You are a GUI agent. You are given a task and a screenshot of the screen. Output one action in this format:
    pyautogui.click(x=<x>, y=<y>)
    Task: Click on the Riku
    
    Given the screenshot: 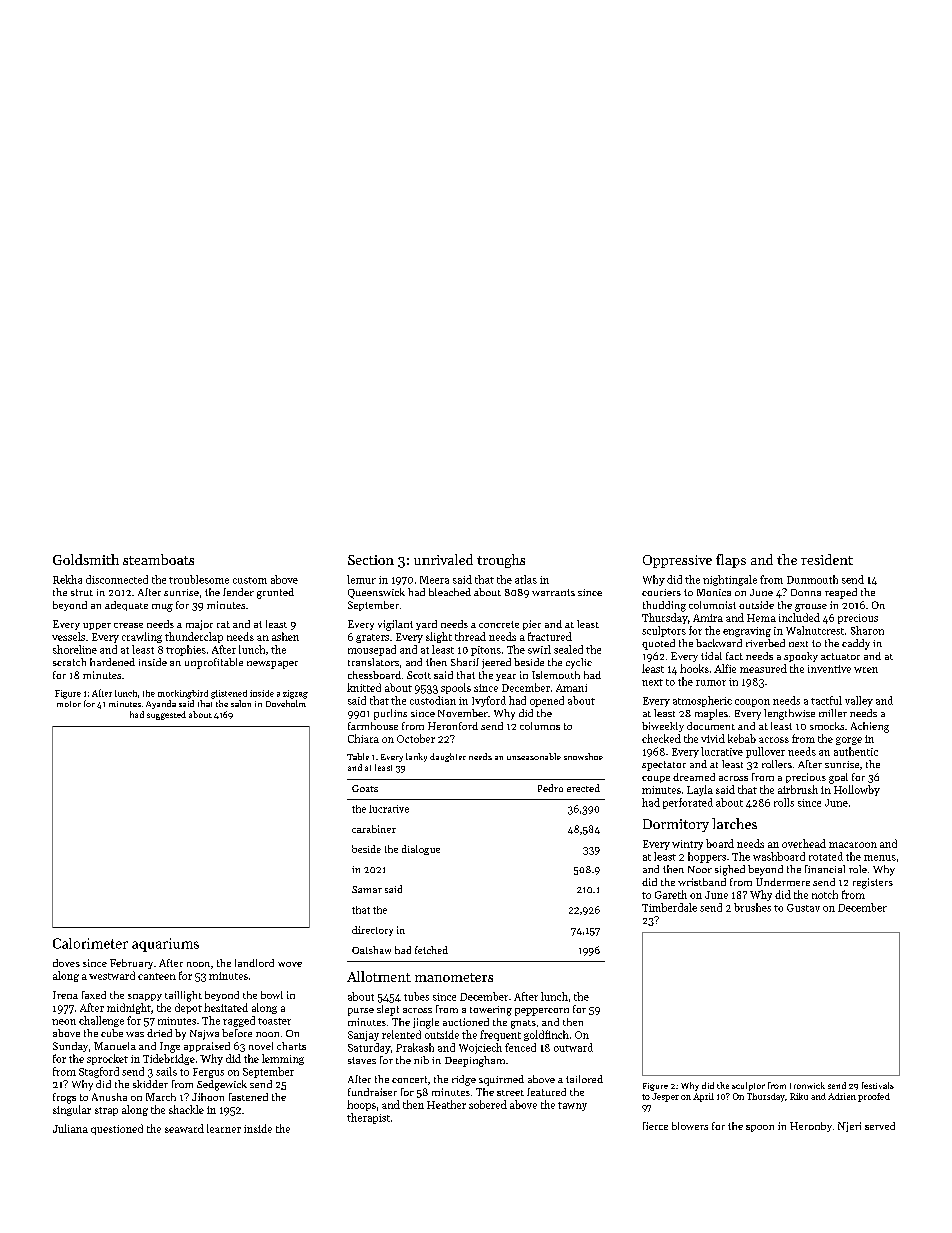 What is the action you would take?
    pyautogui.click(x=799, y=1096)
